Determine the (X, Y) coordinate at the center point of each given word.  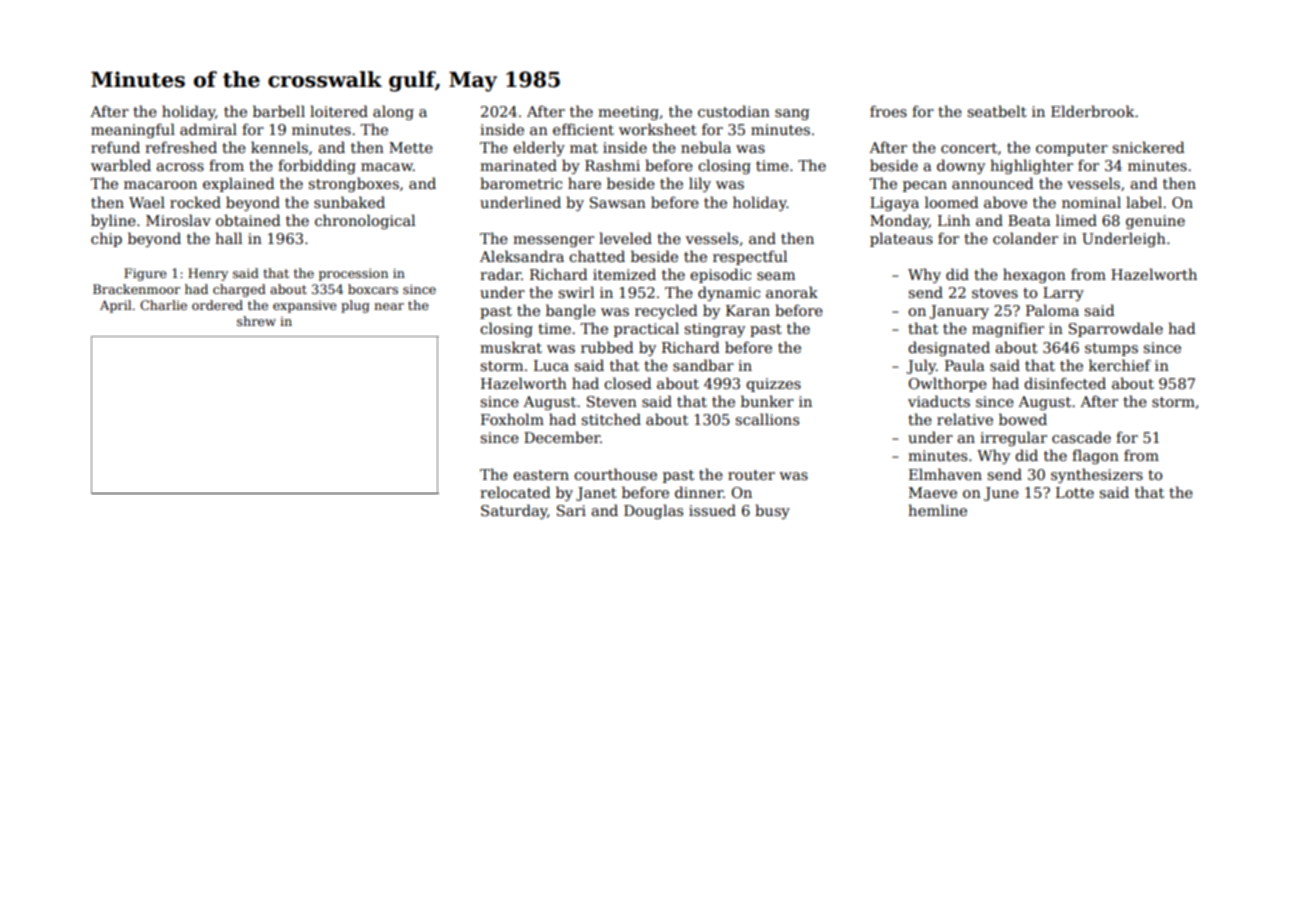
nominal (1091, 202)
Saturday (514, 511)
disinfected (1065, 383)
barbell (279, 111)
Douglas (653, 511)
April (116, 306)
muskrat (511, 347)
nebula (706, 147)
